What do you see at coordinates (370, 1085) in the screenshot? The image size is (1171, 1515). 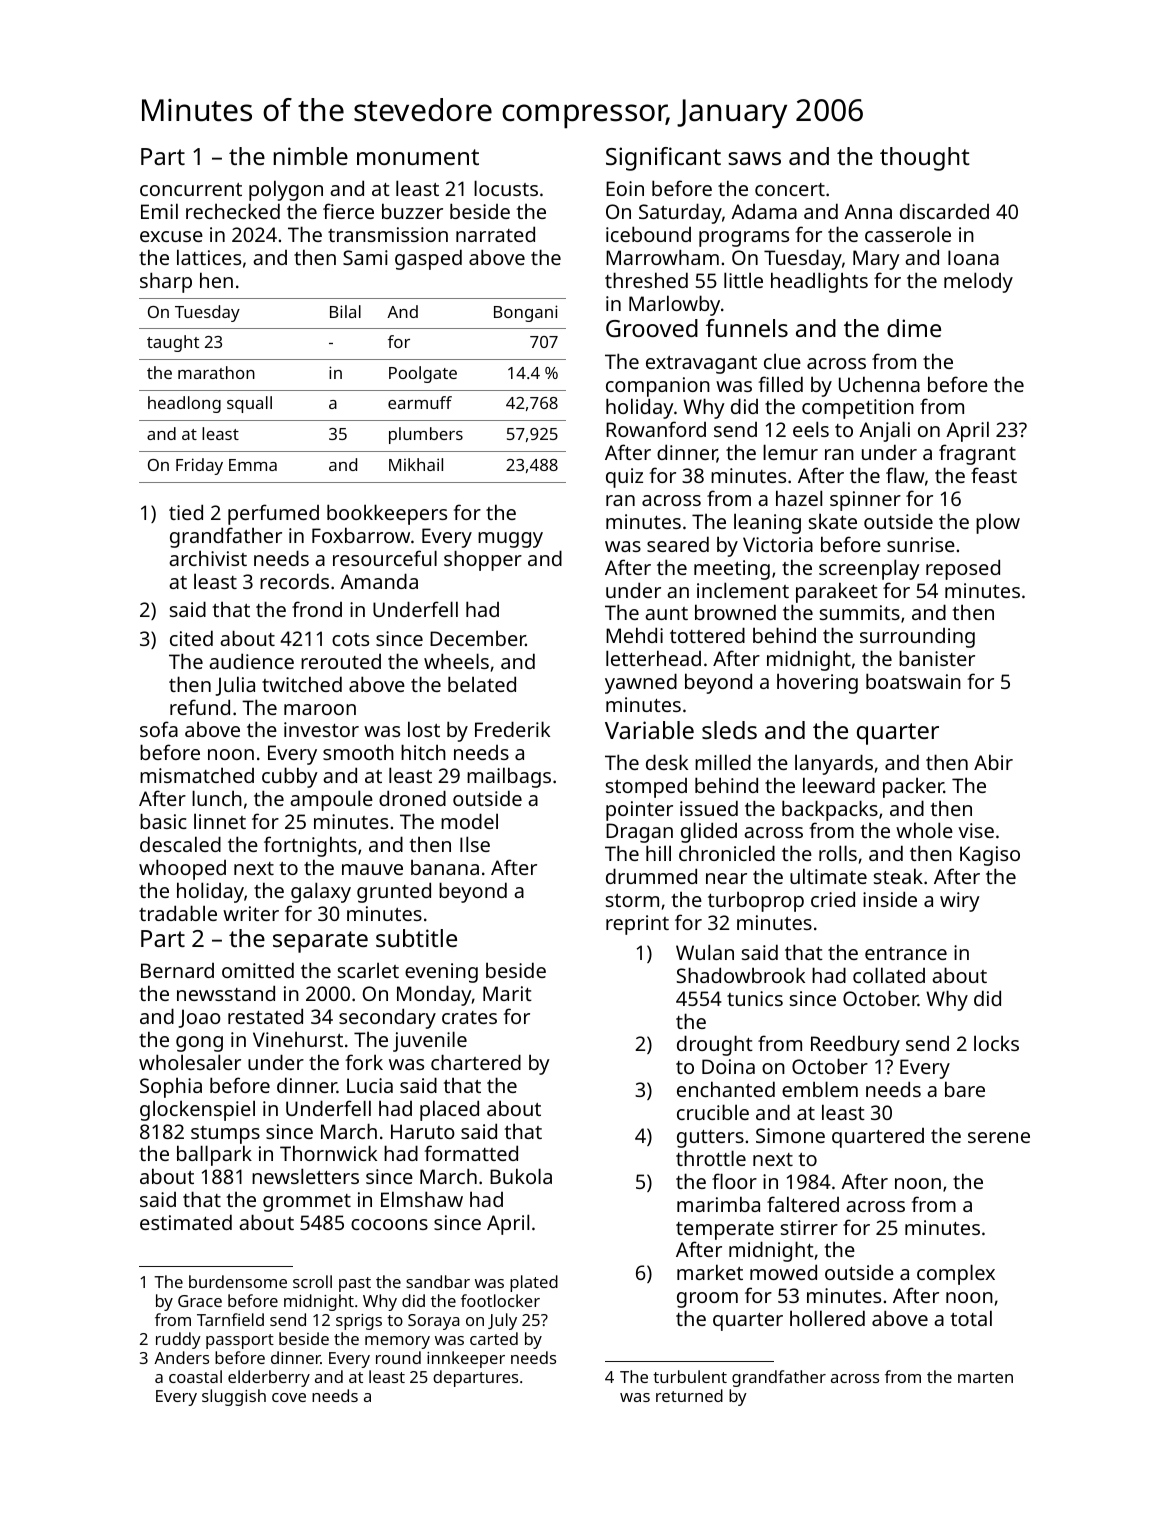 I see `Lucia` at bounding box center [370, 1085].
